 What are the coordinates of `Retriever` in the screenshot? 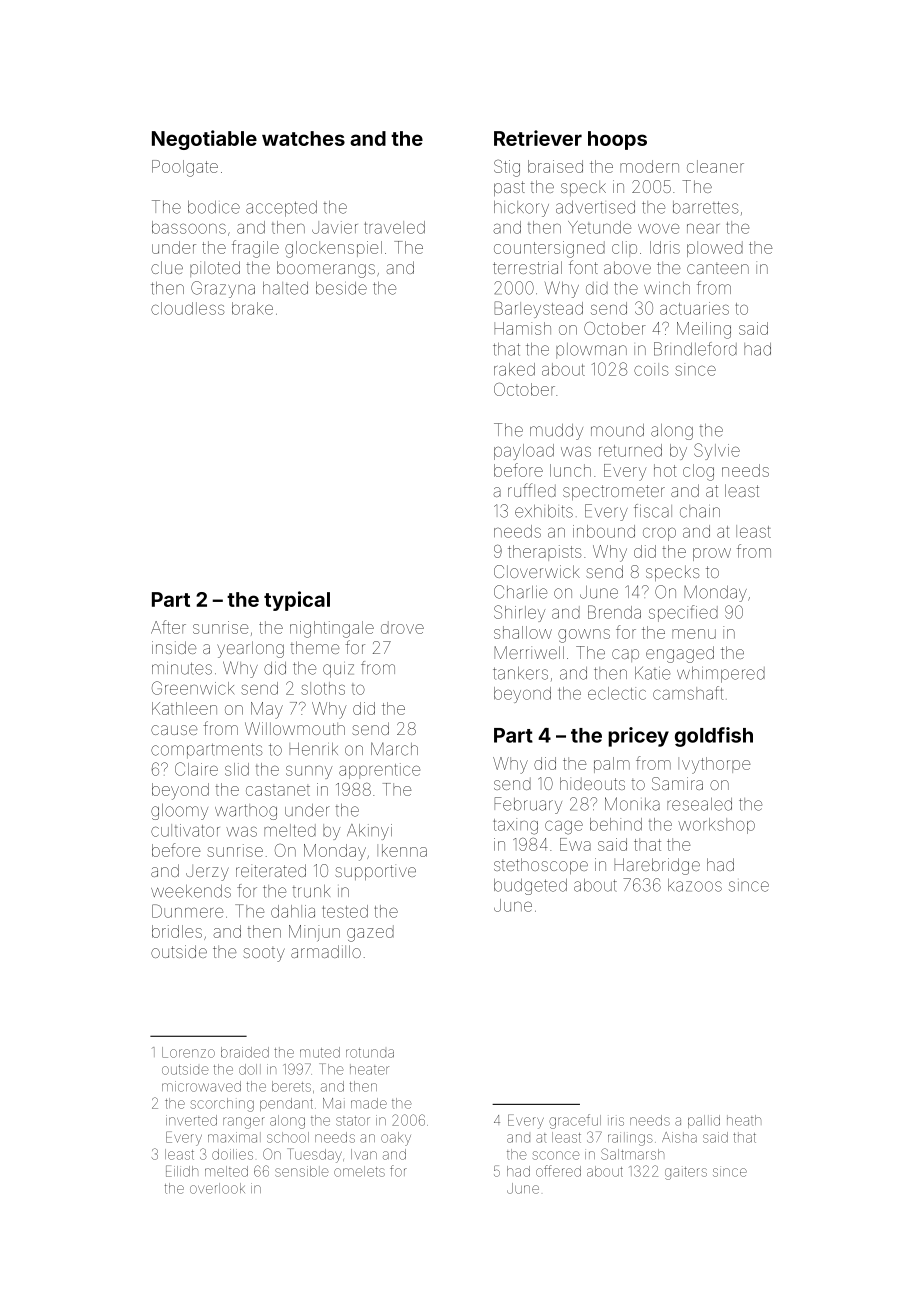 It's located at (538, 138).
